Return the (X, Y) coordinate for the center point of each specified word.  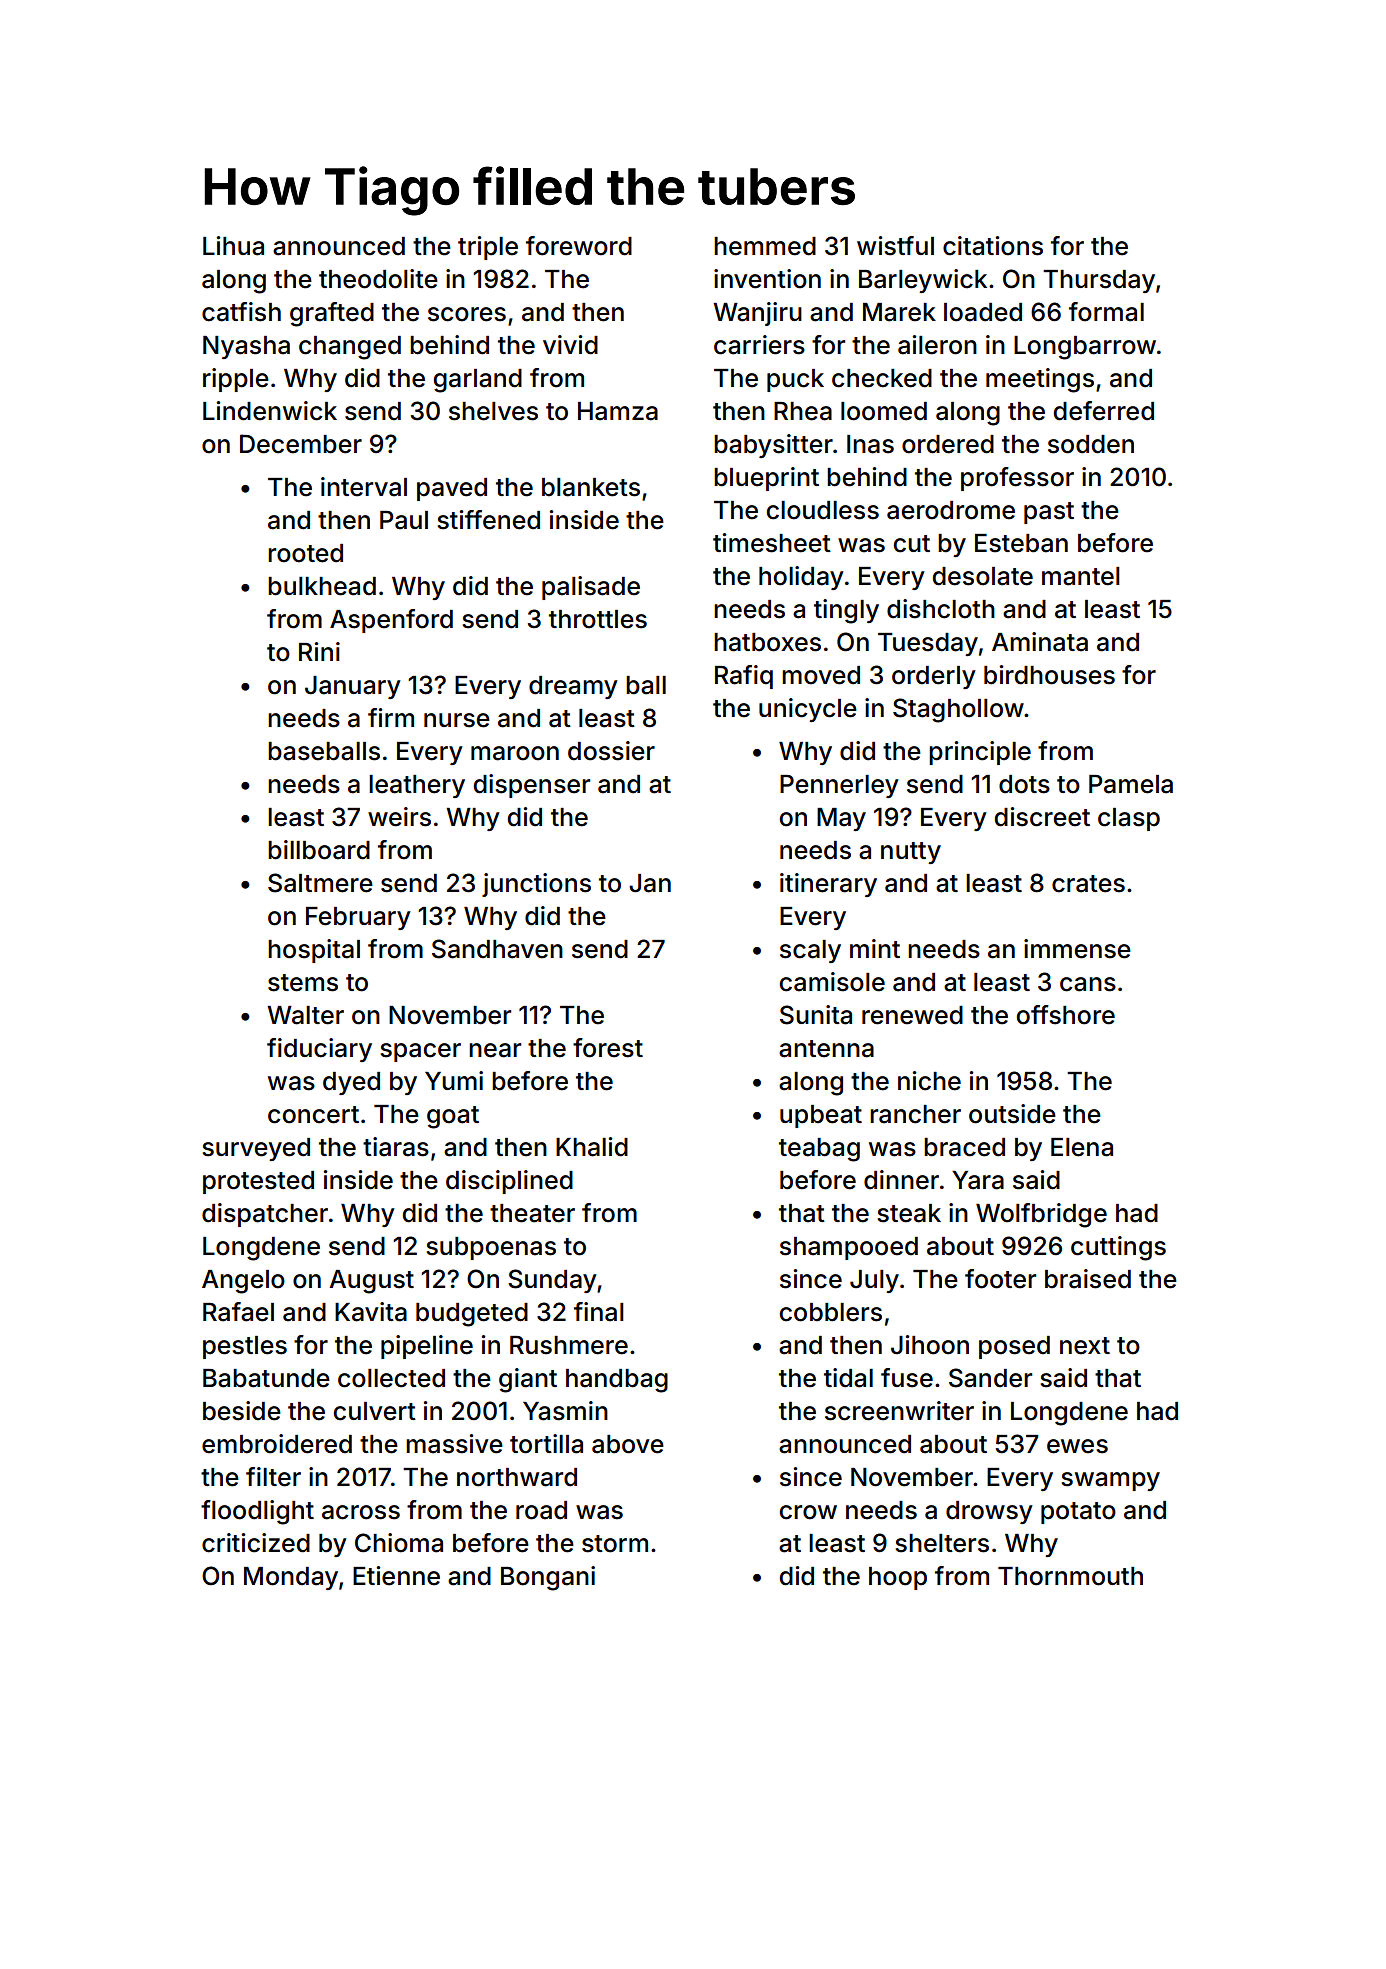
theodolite (378, 279)
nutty (911, 853)
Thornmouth (1070, 1576)
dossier (611, 751)
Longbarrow (1085, 348)
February (358, 918)
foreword (579, 246)
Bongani (548, 1578)
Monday (291, 1578)
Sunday (552, 1281)
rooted (305, 553)
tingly (846, 611)
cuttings (1118, 1248)
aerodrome (951, 510)
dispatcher (265, 1215)
